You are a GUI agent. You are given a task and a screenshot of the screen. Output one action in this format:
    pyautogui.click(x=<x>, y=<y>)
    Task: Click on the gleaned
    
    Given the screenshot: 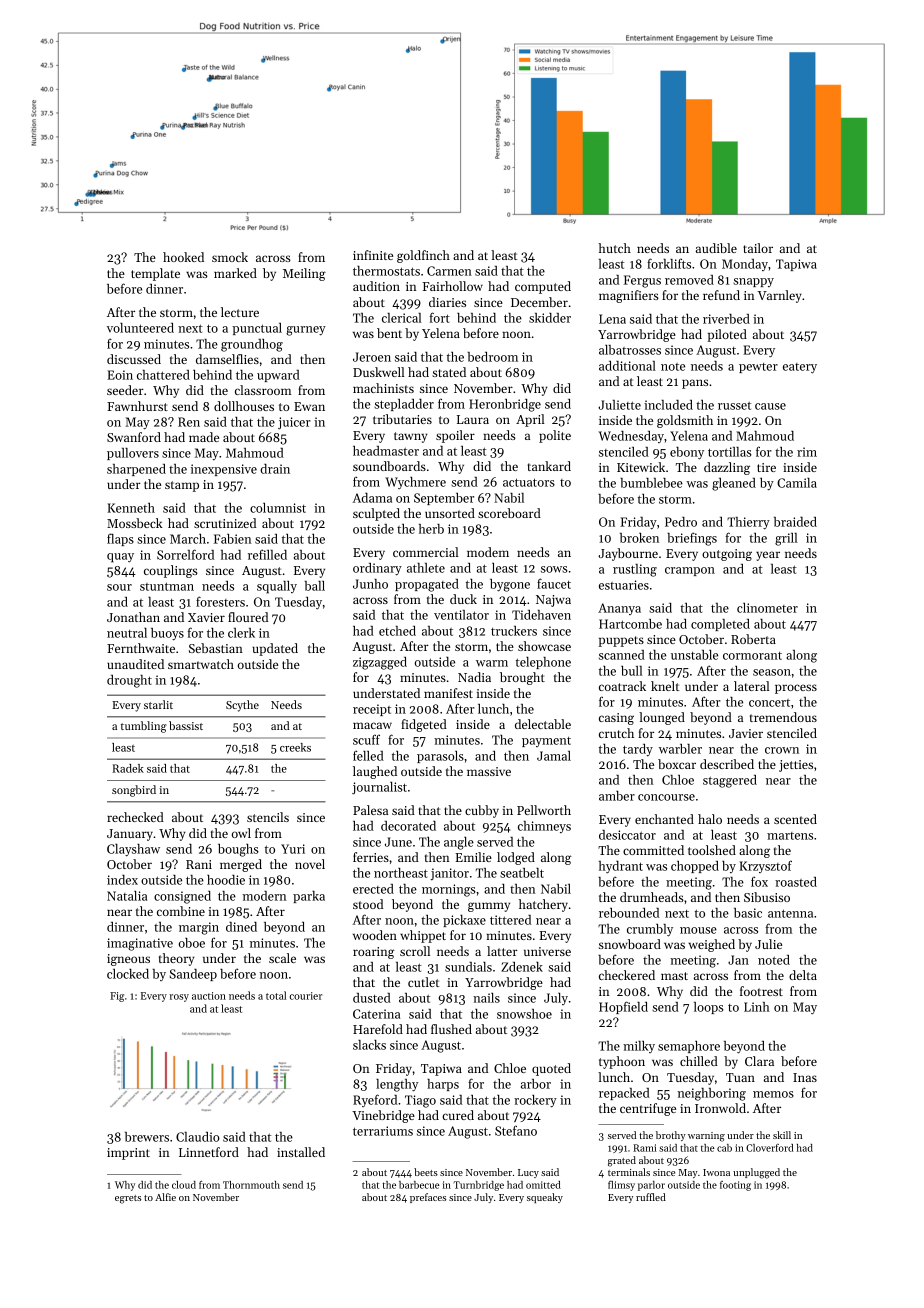 What is the action you would take?
    pyautogui.click(x=734, y=484)
